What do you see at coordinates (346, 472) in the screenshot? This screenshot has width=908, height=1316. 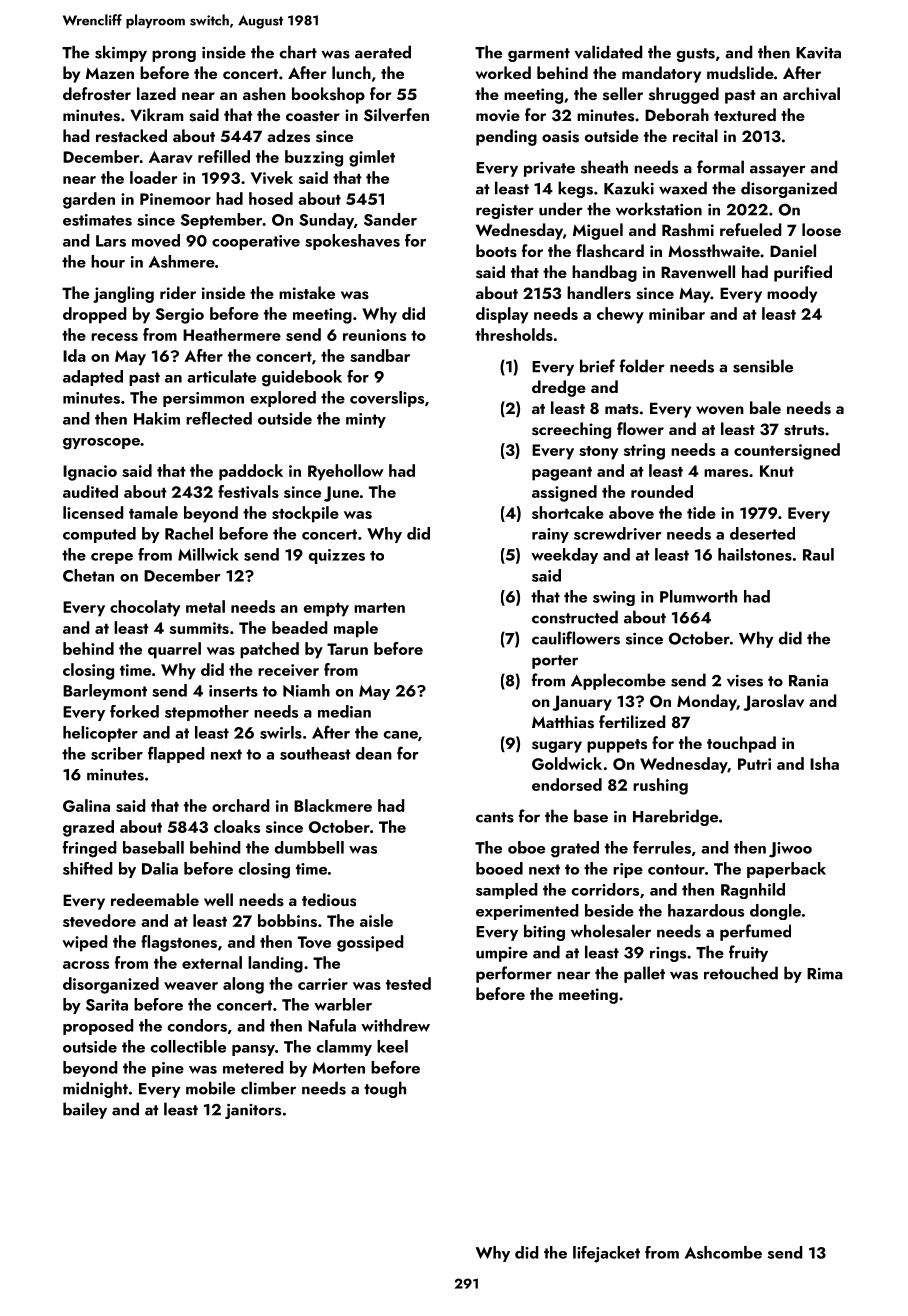 I see `Ryehollow` at bounding box center [346, 472].
